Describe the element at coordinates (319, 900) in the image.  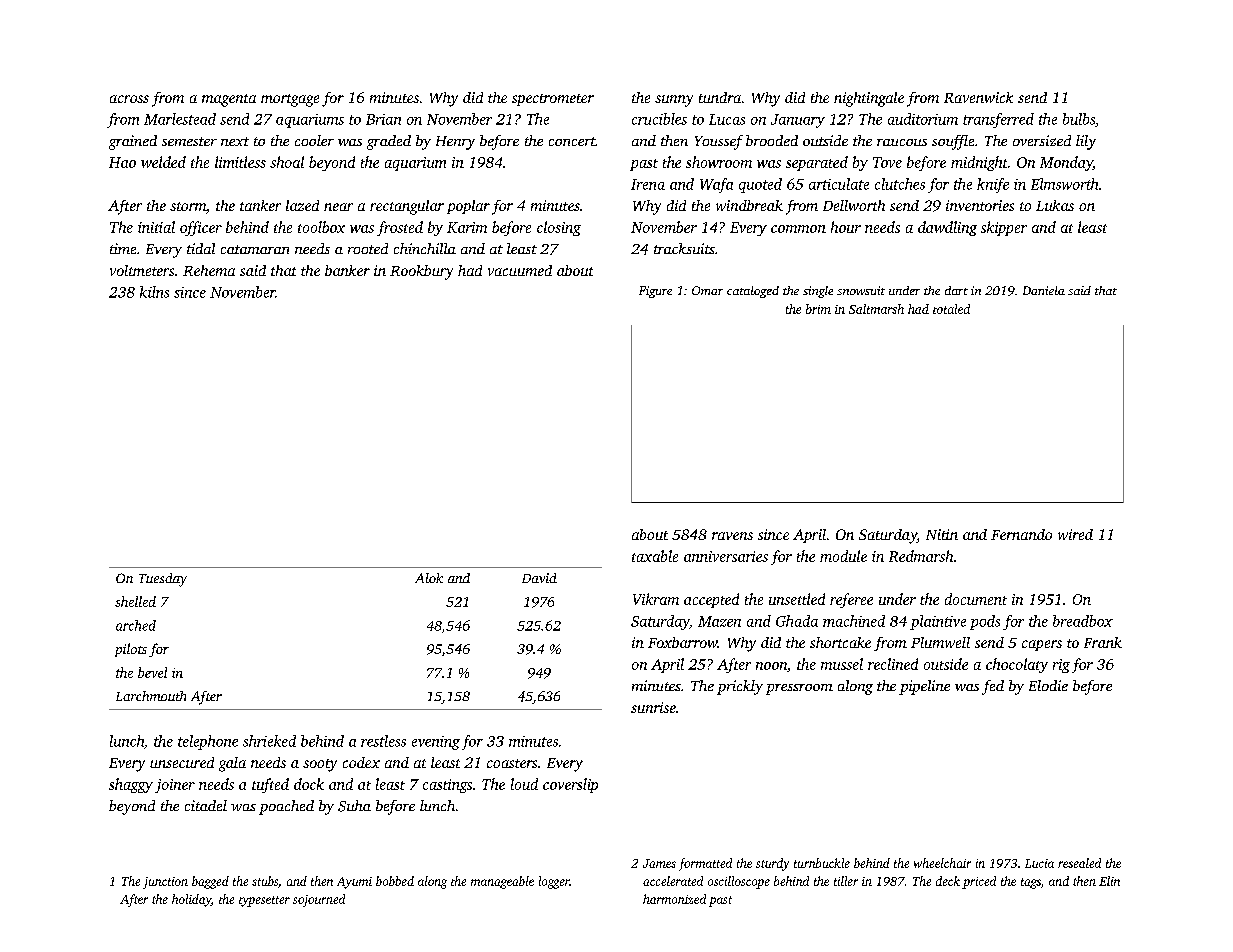
I see `sojourned` at that location.
